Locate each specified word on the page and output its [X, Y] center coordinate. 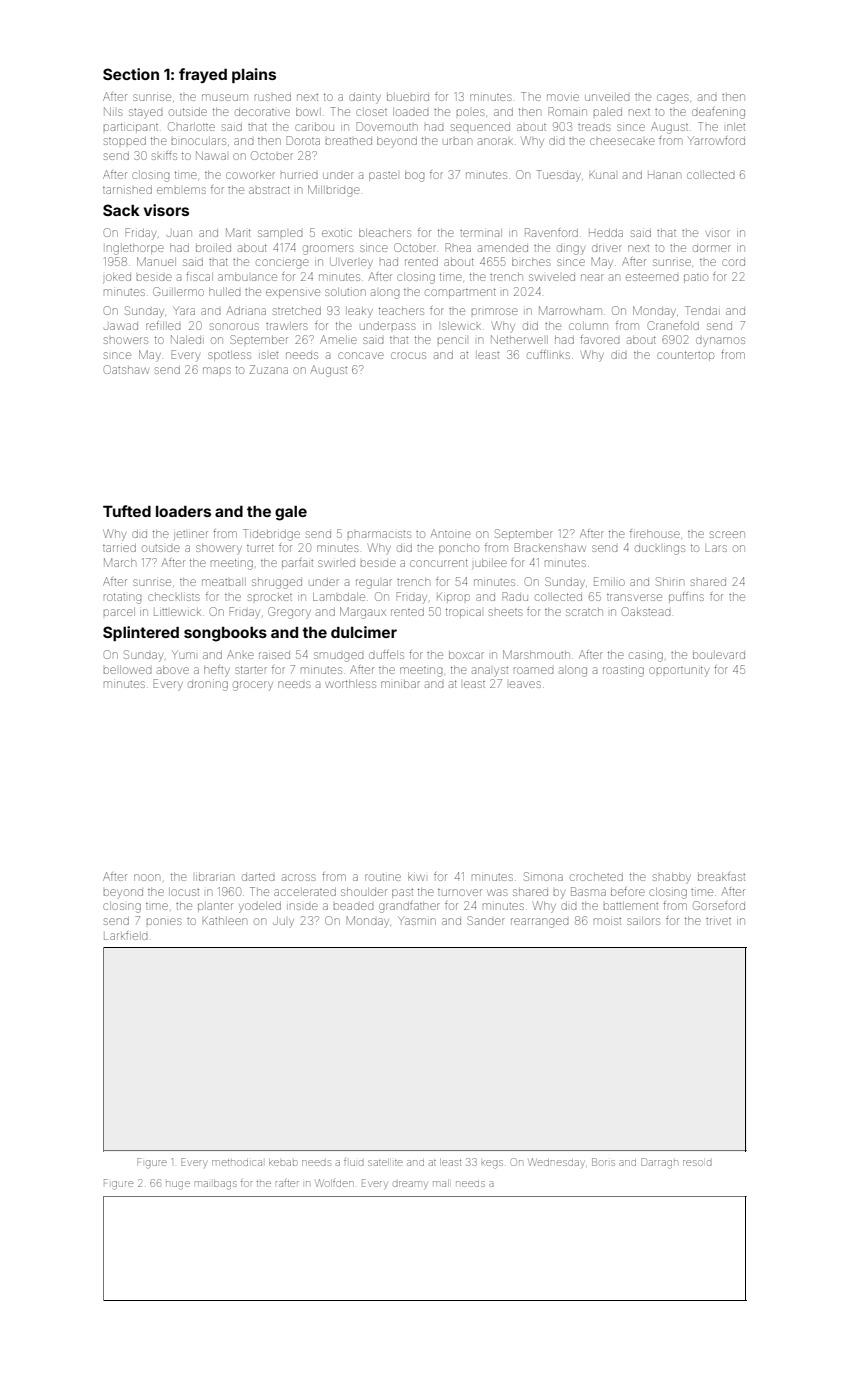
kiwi [416, 877]
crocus [408, 355]
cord [733, 262]
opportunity [679, 671]
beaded [353, 906]
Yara [184, 311]
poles [470, 112]
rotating [122, 598]
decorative [262, 112]
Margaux [363, 613]
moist [607, 921]
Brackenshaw [550, 547]
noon [146, 877]
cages [672, 99]
